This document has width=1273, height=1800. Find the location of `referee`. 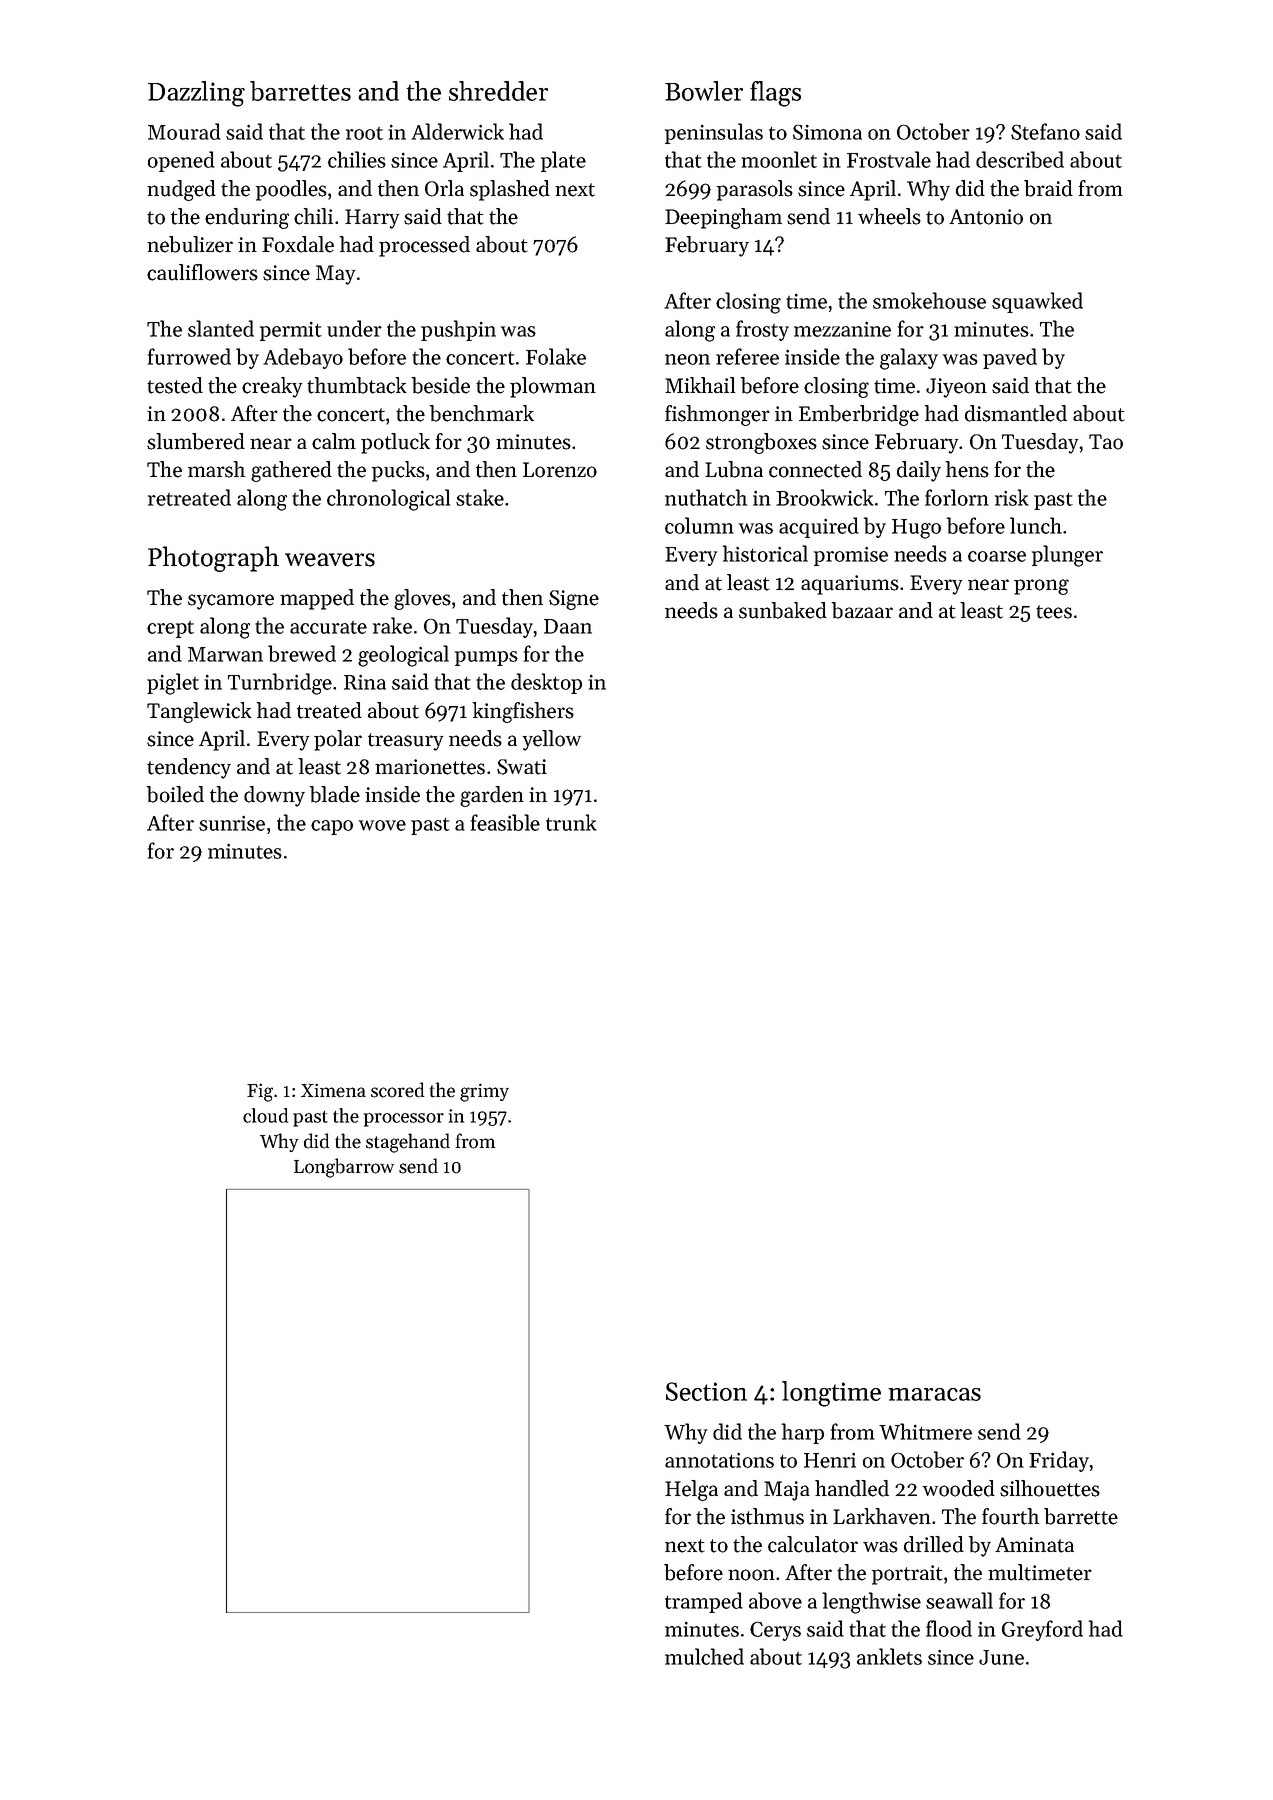

referee is located at coordinates (747, 356).
